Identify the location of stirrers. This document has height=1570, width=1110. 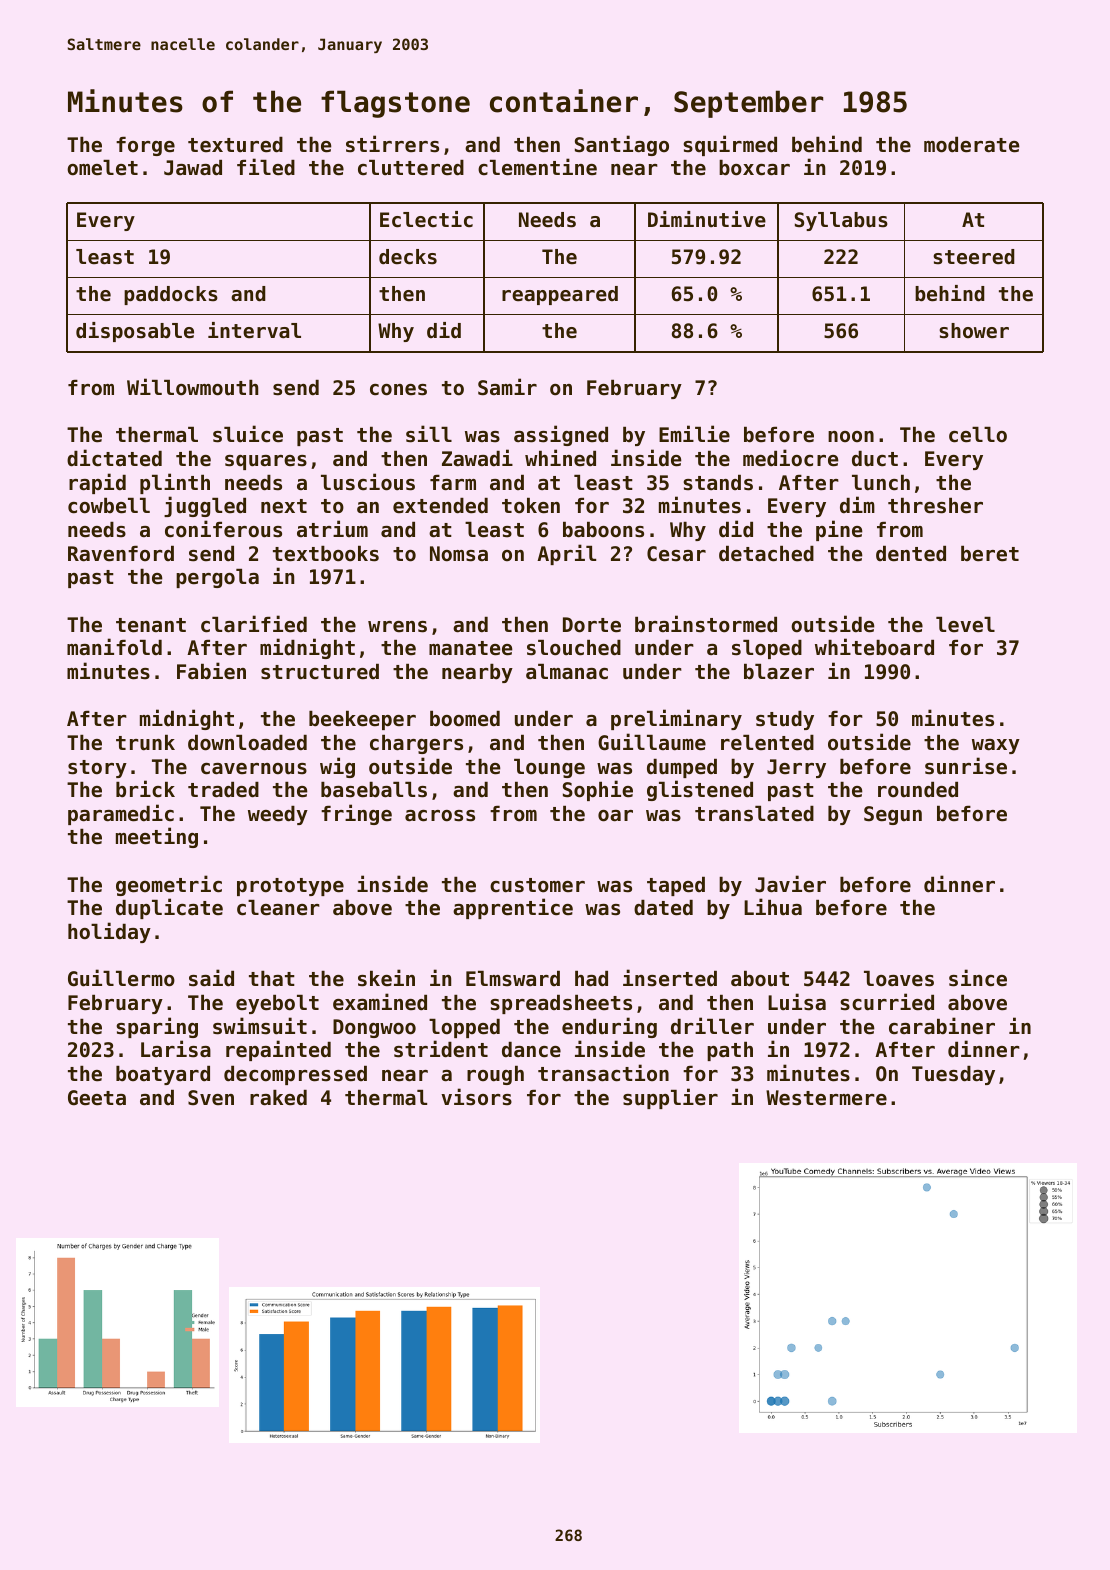
(392, 144).
